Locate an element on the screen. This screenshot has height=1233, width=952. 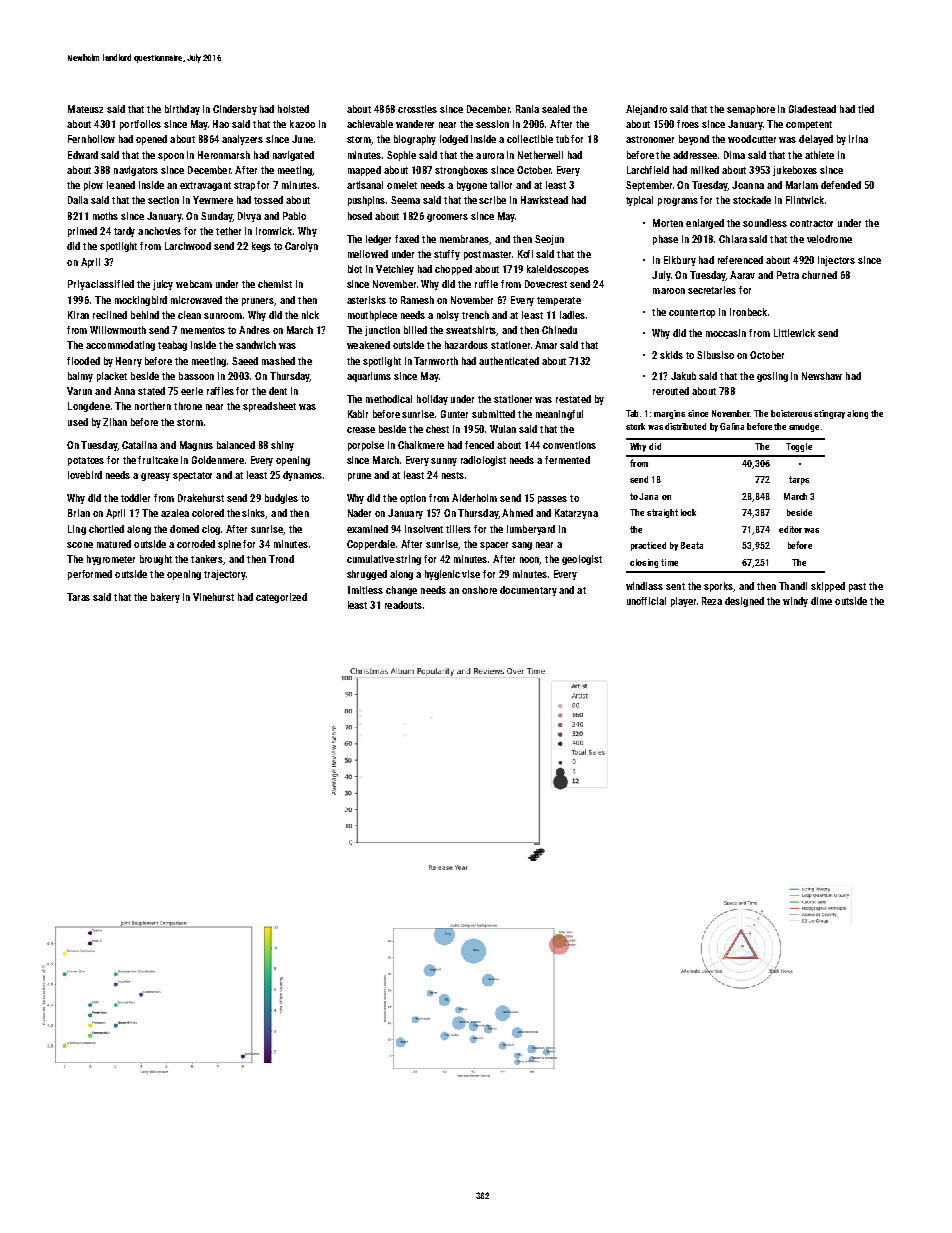
Mateusz is located at coordinates (85, 109).
